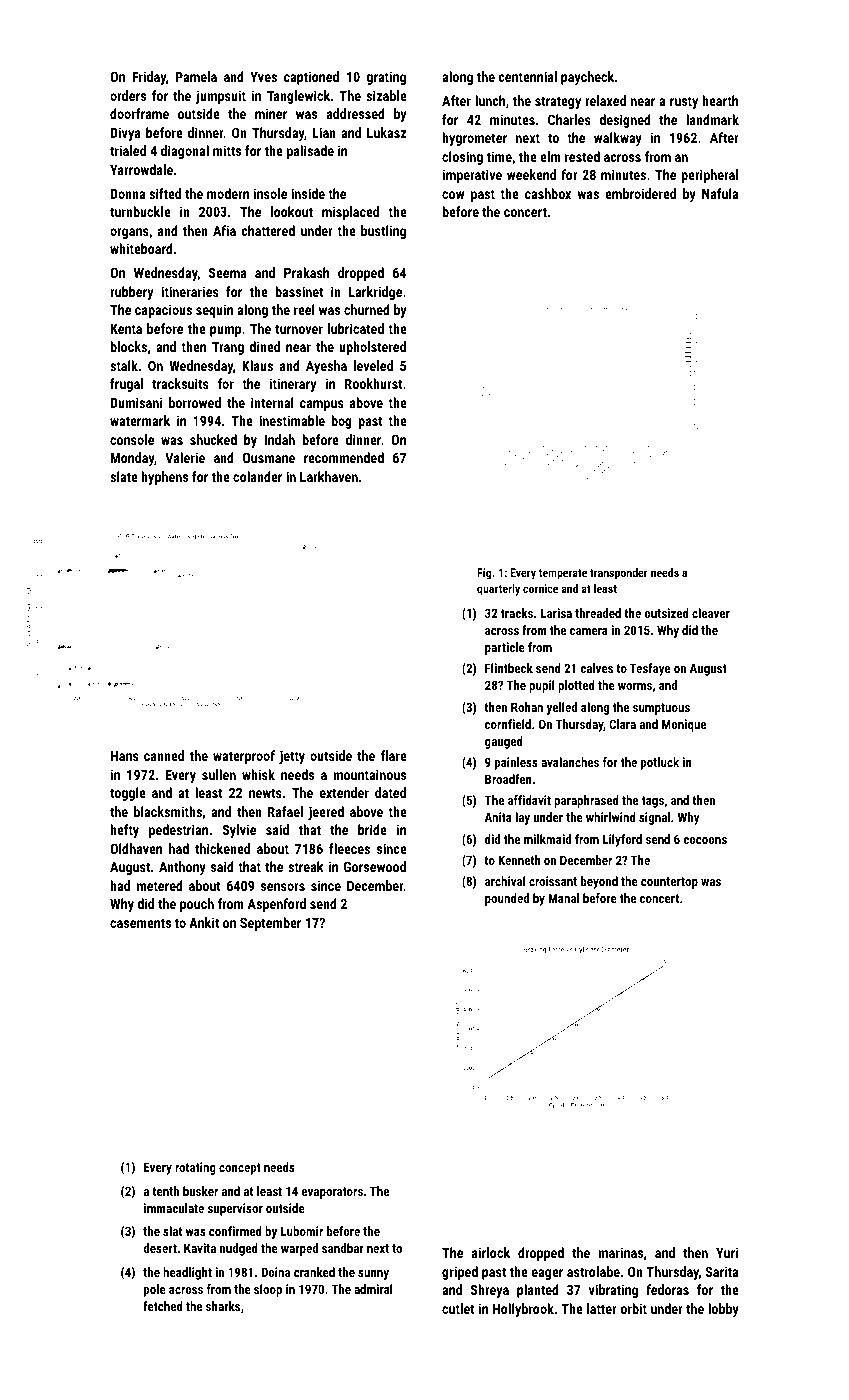 The height and width of the screenshot is (1400, 849). Describe the element at coordinates (214, 311) in the screenshot. I see `sequin` at that location.
